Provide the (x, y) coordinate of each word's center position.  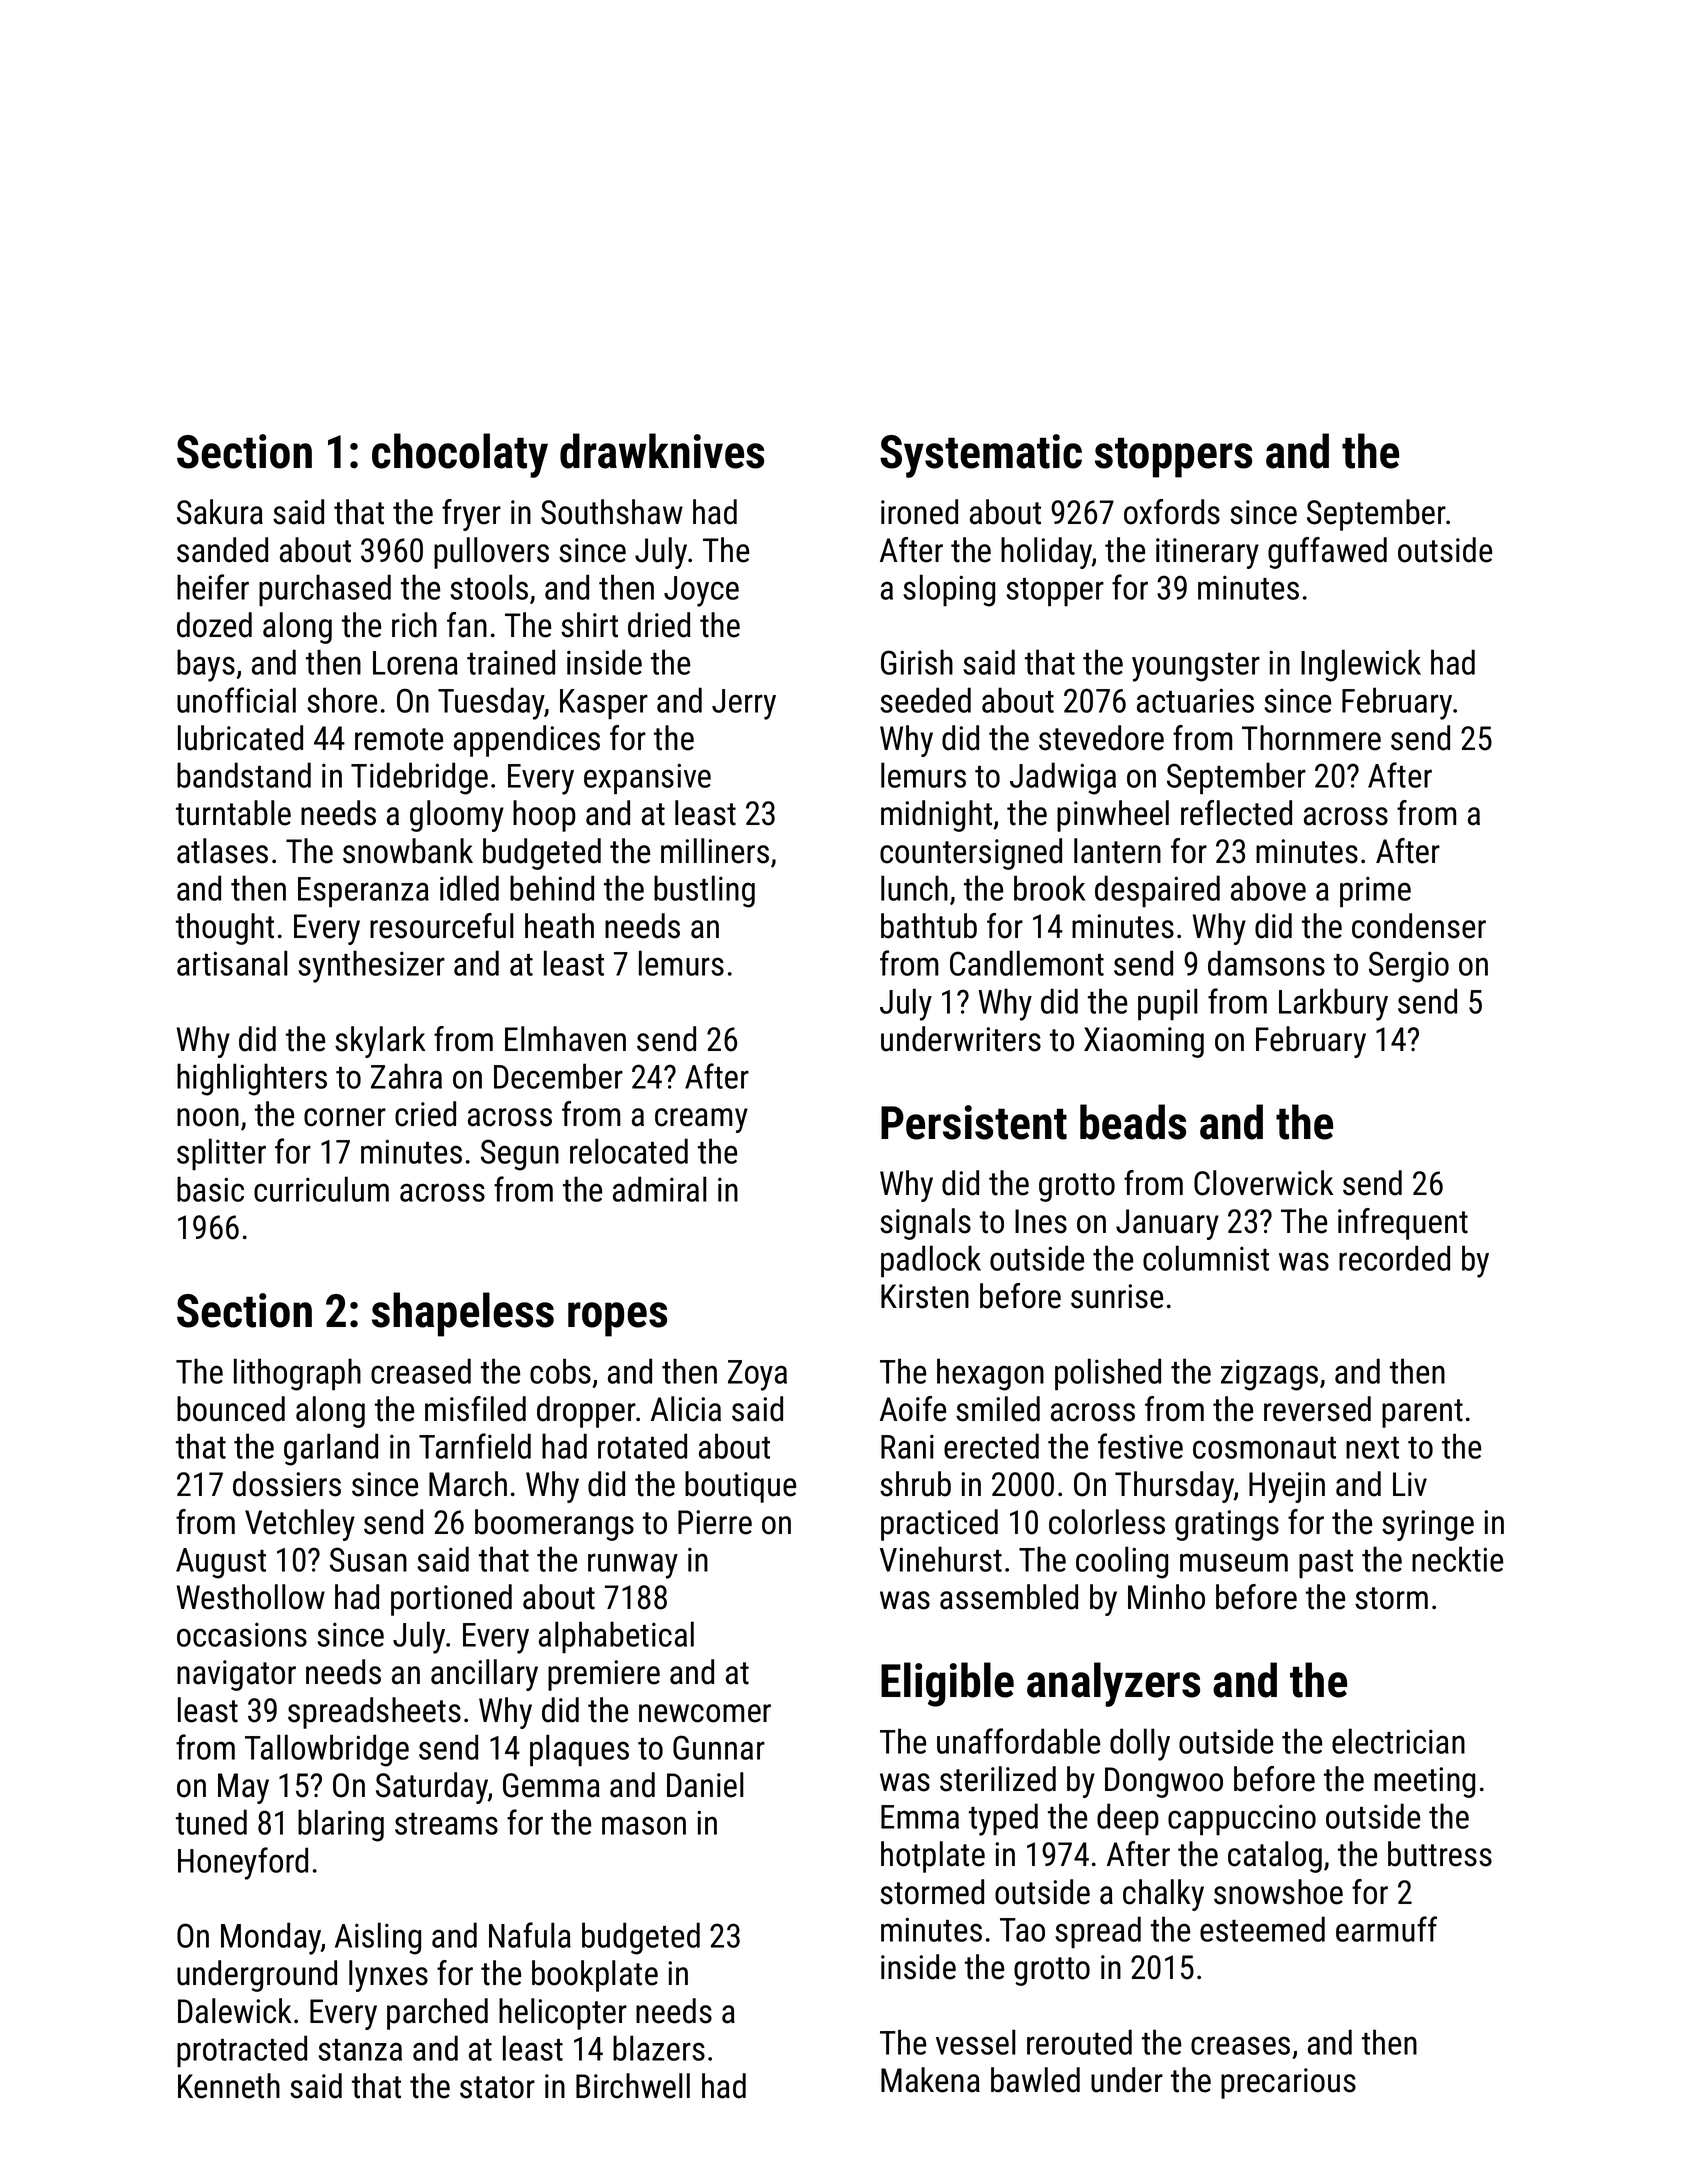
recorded (1394, 1258)
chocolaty (460, 455)
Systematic (981, 456)
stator (497, 2087)
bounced (231, 1409)
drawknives (662, 451)
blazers (659, 2048)
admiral (660, 1189)
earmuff (1386, 1929)
